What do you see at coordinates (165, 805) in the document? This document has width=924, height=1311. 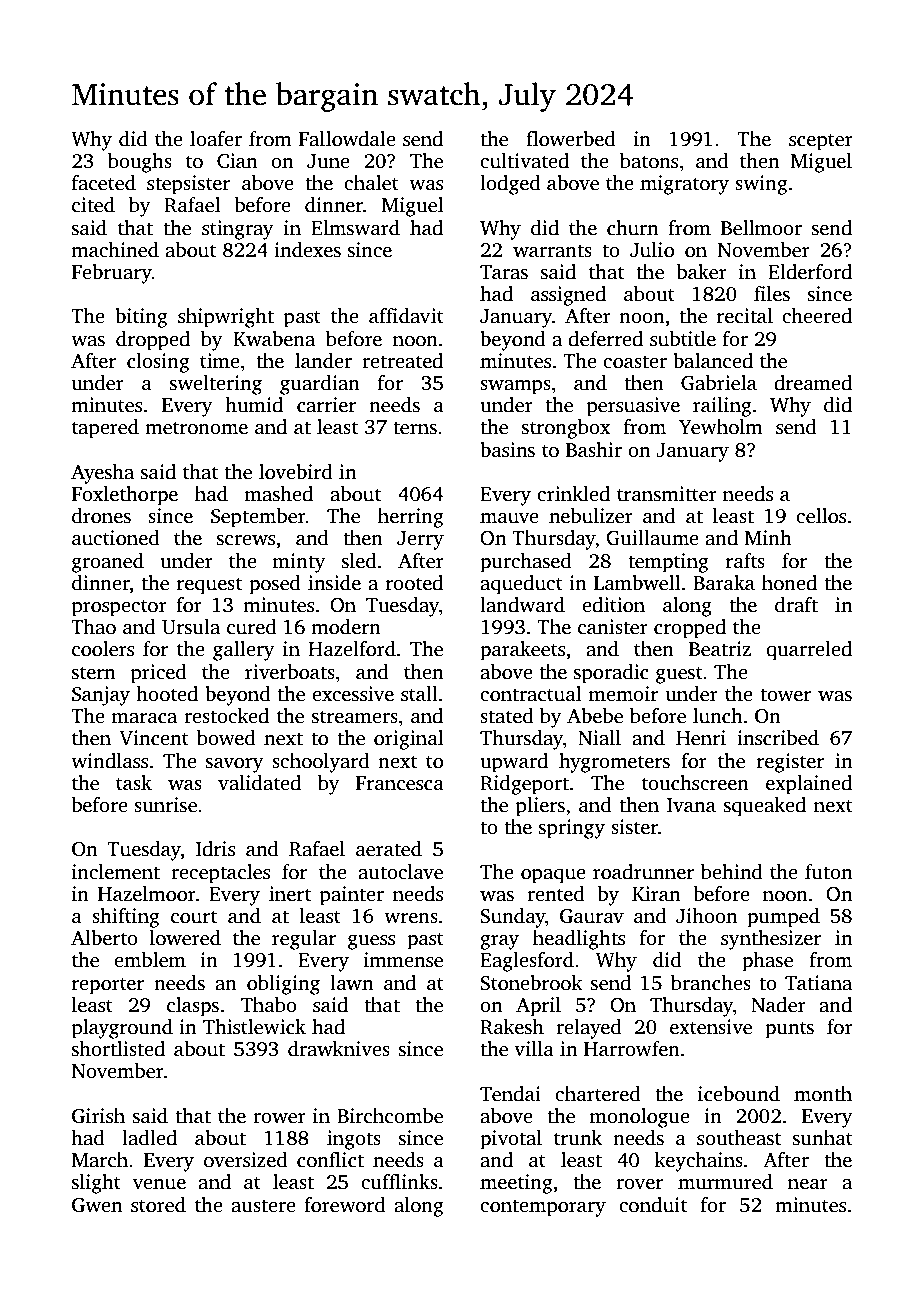 I see `sunrise` at bounding box center [165, 805].
